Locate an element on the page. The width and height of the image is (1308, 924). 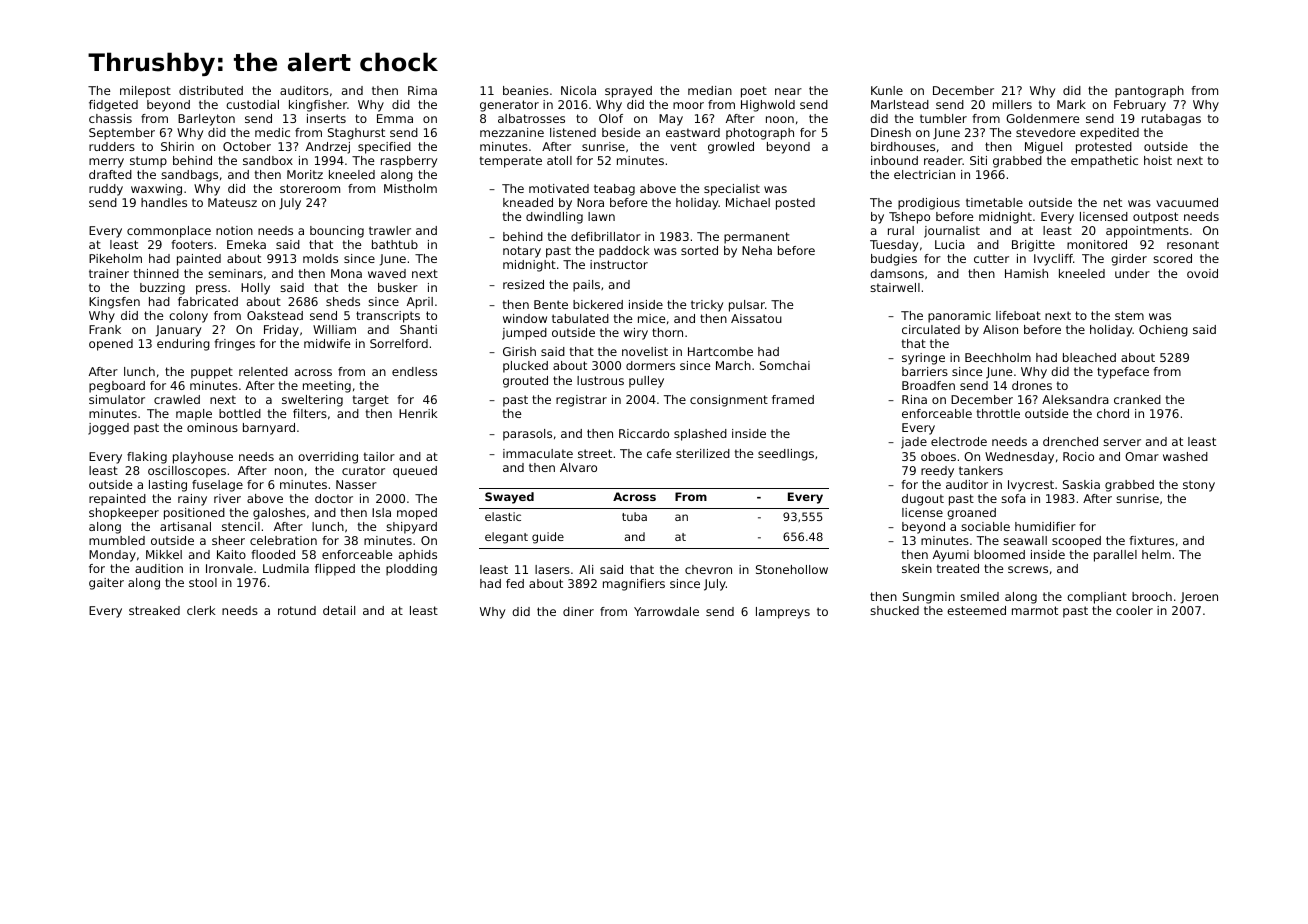
photograph is located at coordinates (760, 134).
